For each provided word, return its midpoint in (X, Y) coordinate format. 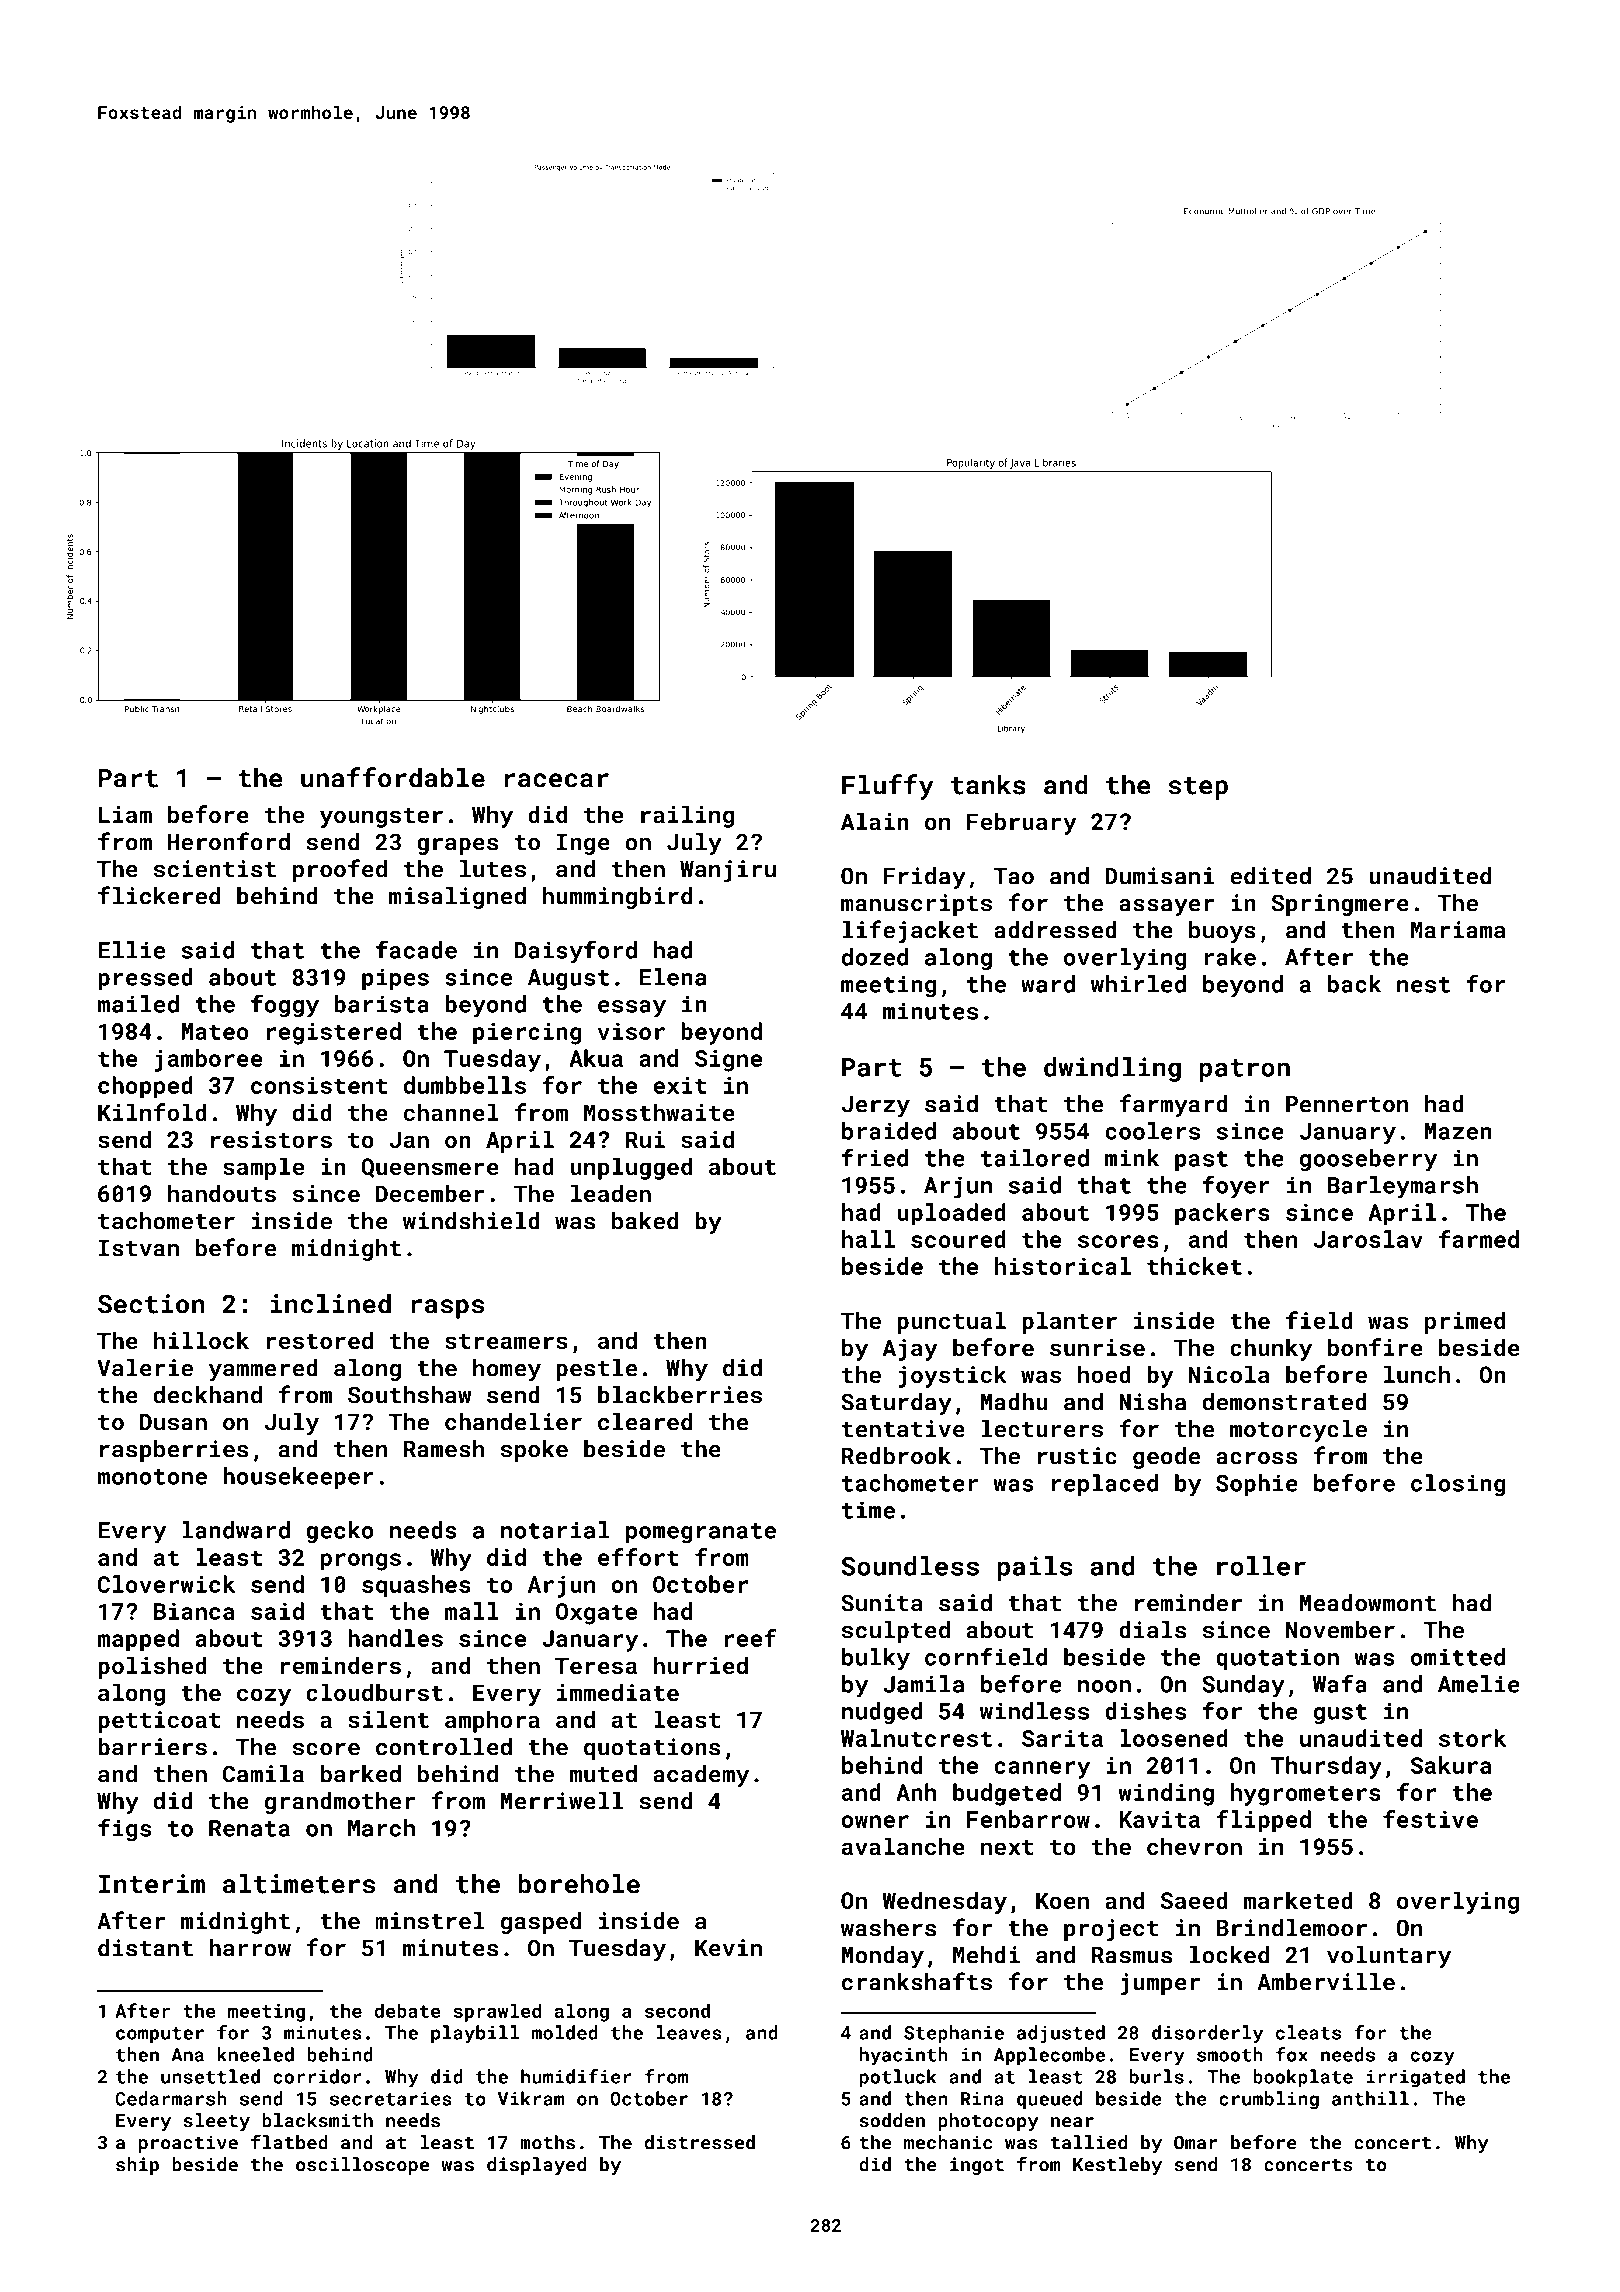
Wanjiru (728, 871)
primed (1465, 1322)
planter (1069, 1322)
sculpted (896, 1632)
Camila (263, 1774)
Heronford (229, 841)
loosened (1174, 1738)
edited (1270, 876)
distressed (700, 2142)
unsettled (210, 2076)
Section (151, 1304)
